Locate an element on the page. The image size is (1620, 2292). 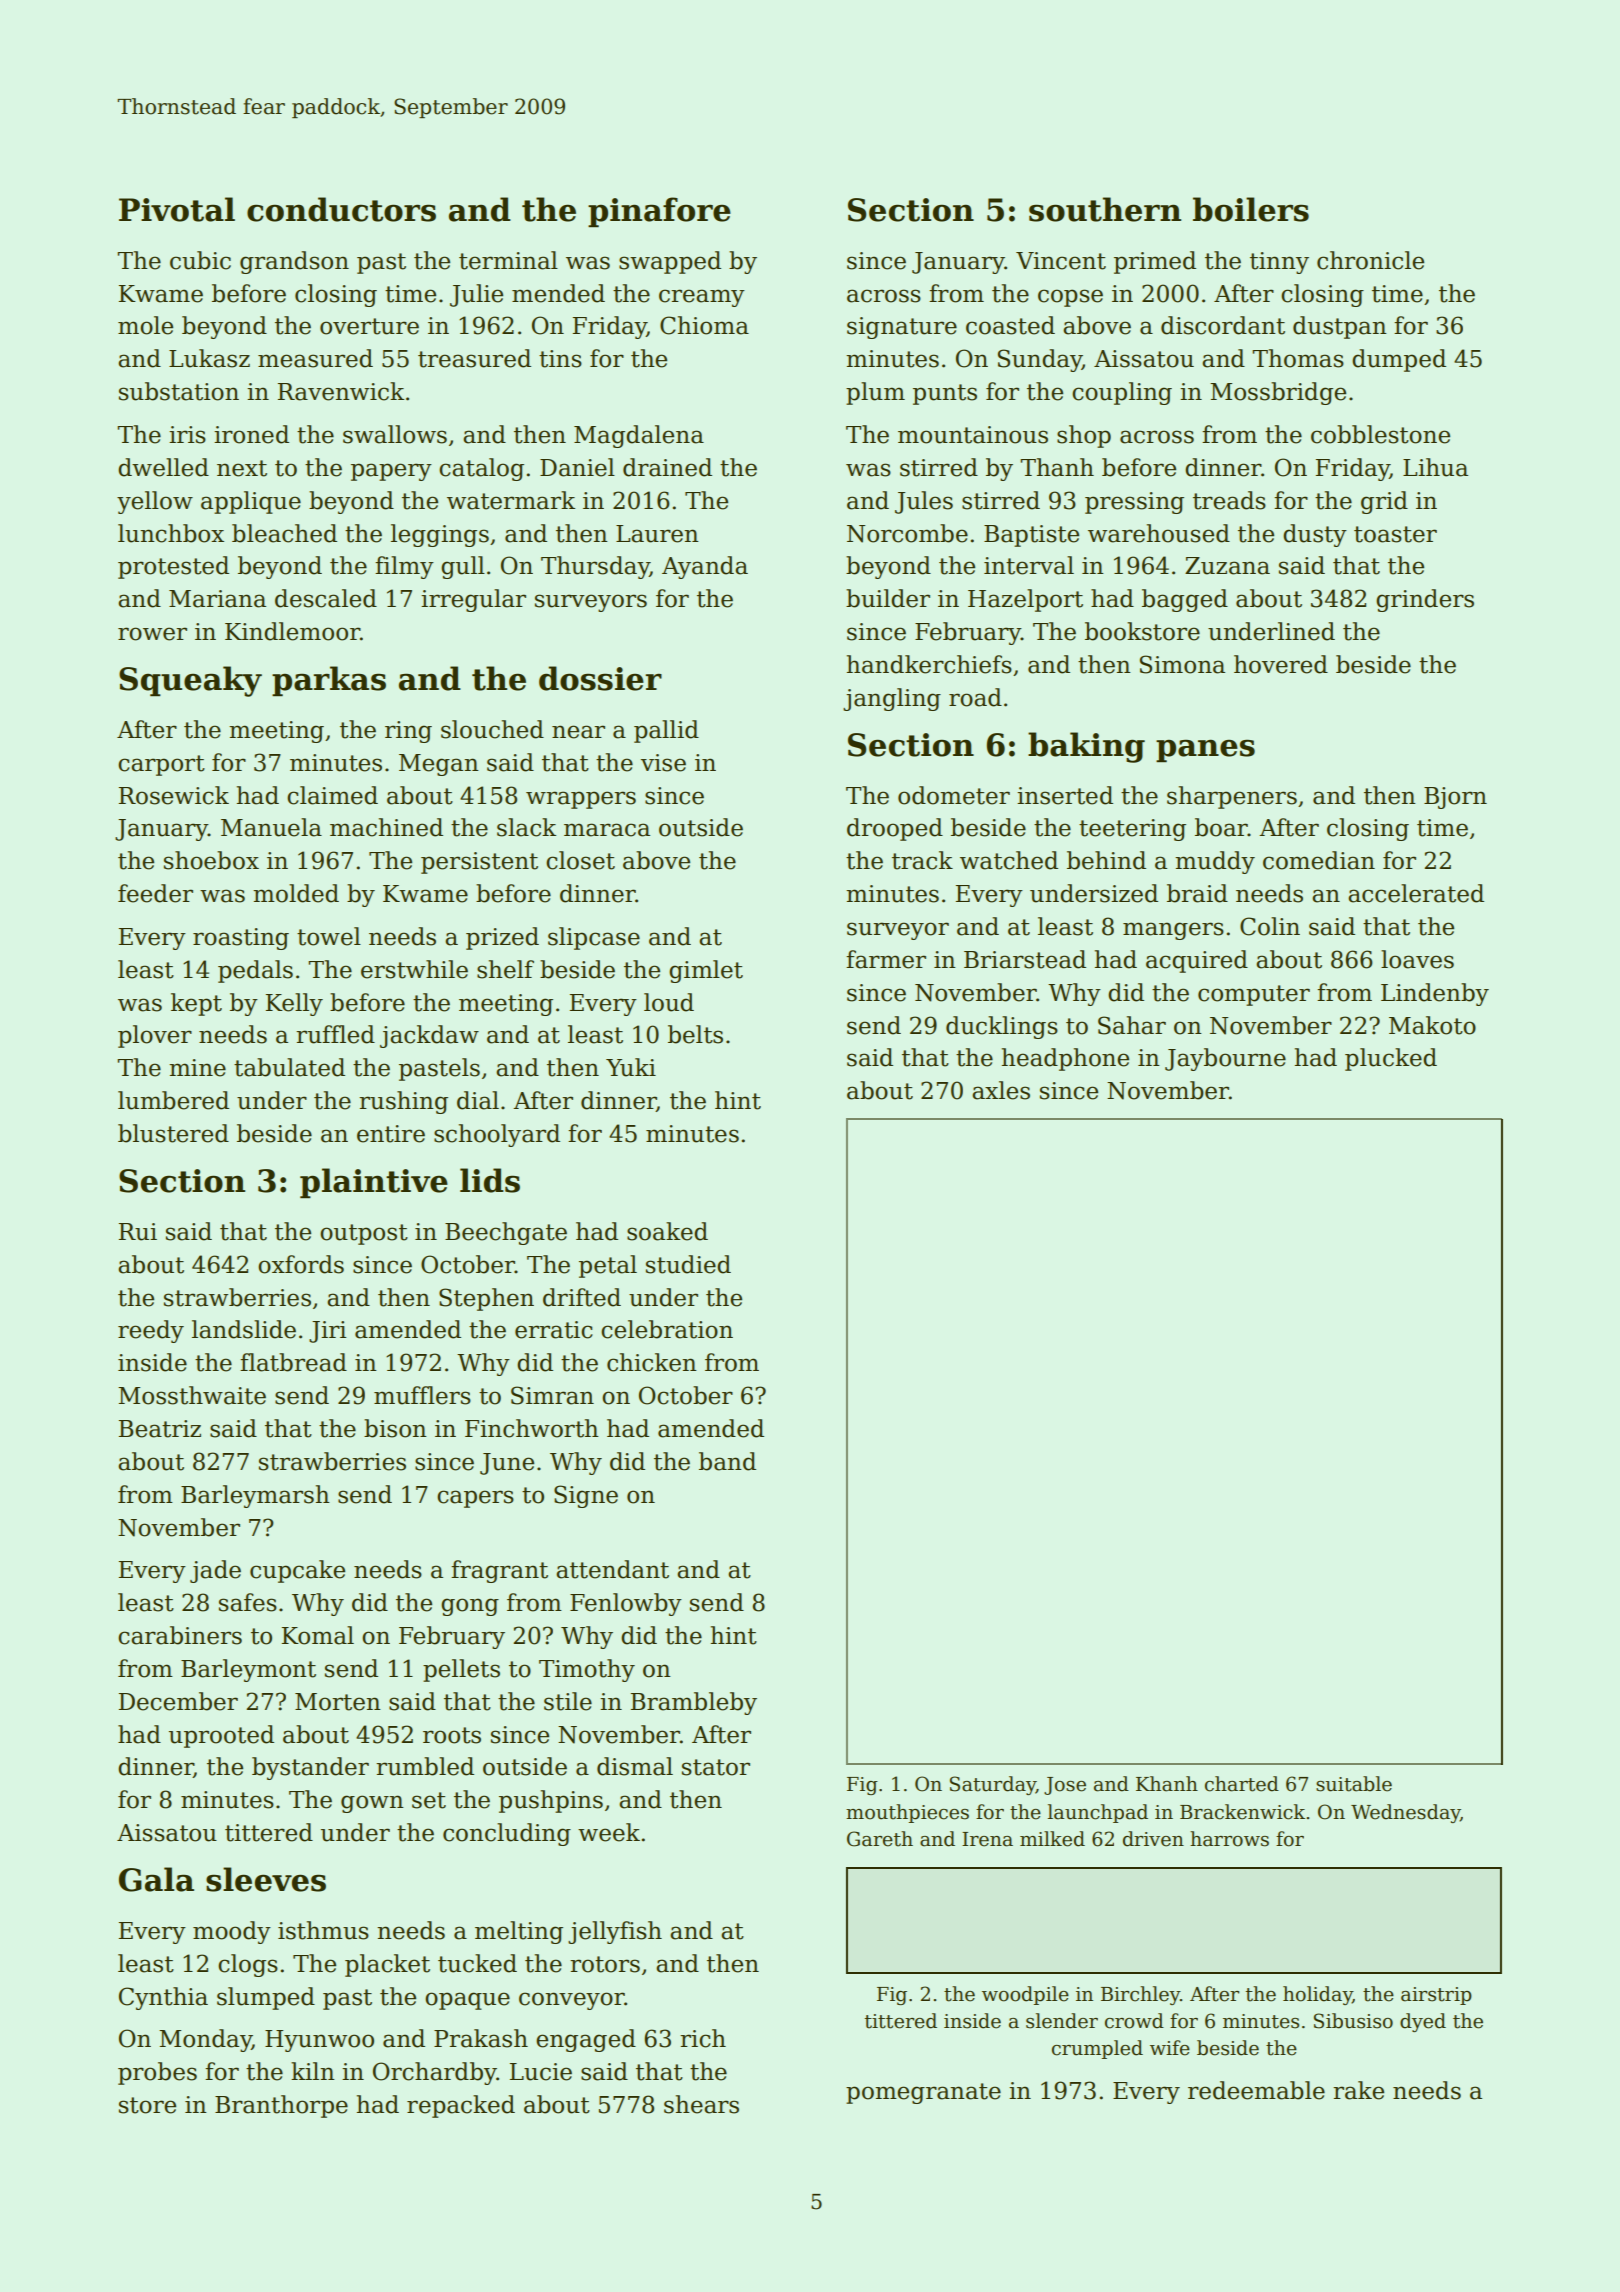
soaked is located at coordinates (667, 1231).
